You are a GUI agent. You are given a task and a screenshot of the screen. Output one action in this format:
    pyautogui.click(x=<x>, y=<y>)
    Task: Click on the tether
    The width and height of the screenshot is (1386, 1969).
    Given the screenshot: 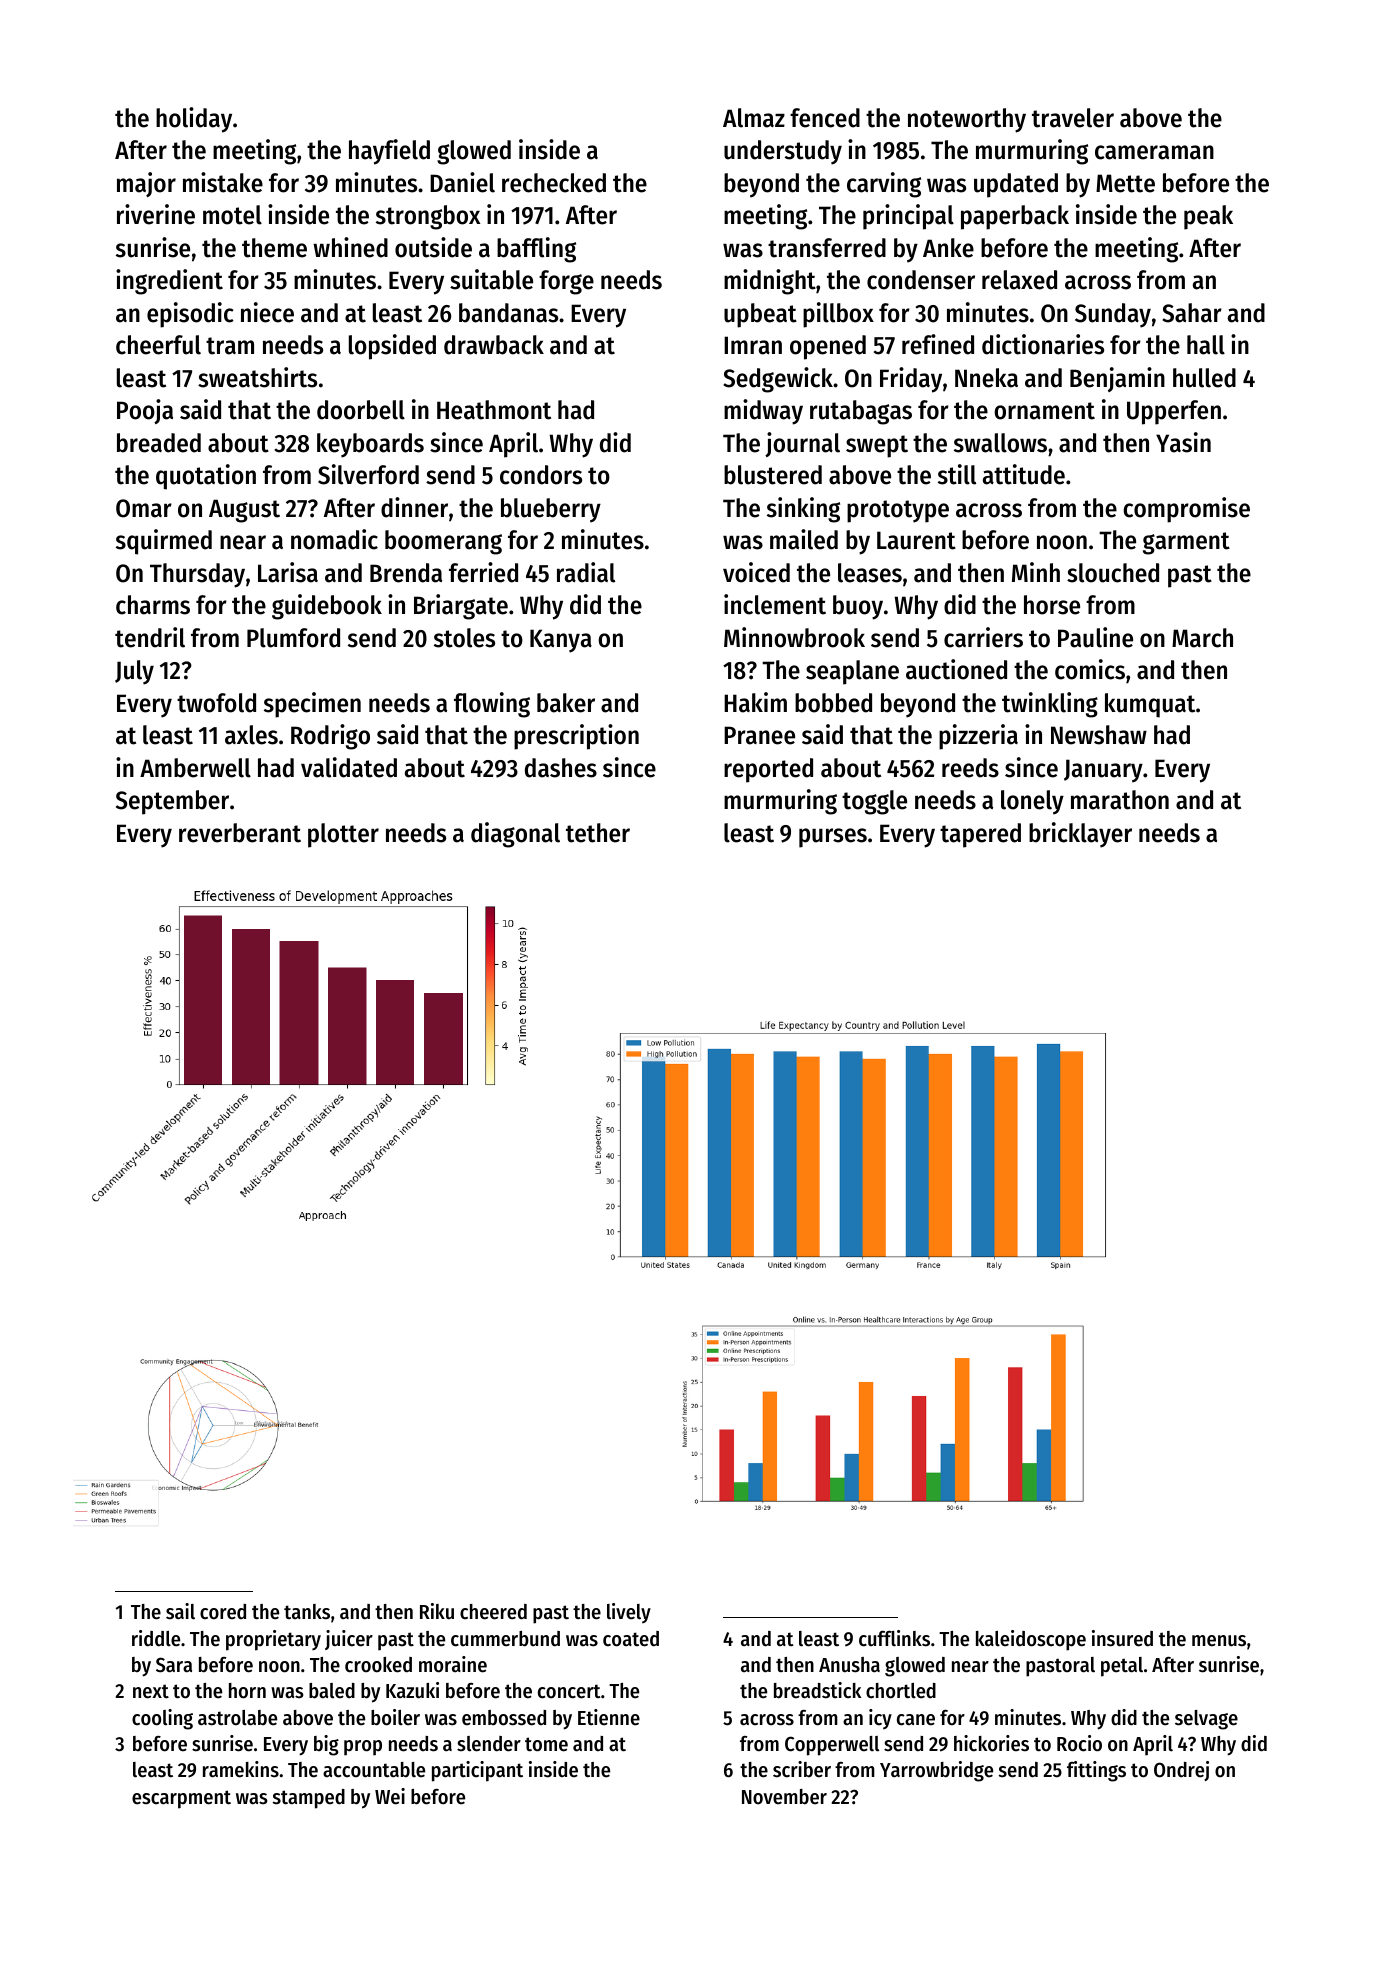 What is the action you would take?
    pyautogui.click(x=598, y=833)
